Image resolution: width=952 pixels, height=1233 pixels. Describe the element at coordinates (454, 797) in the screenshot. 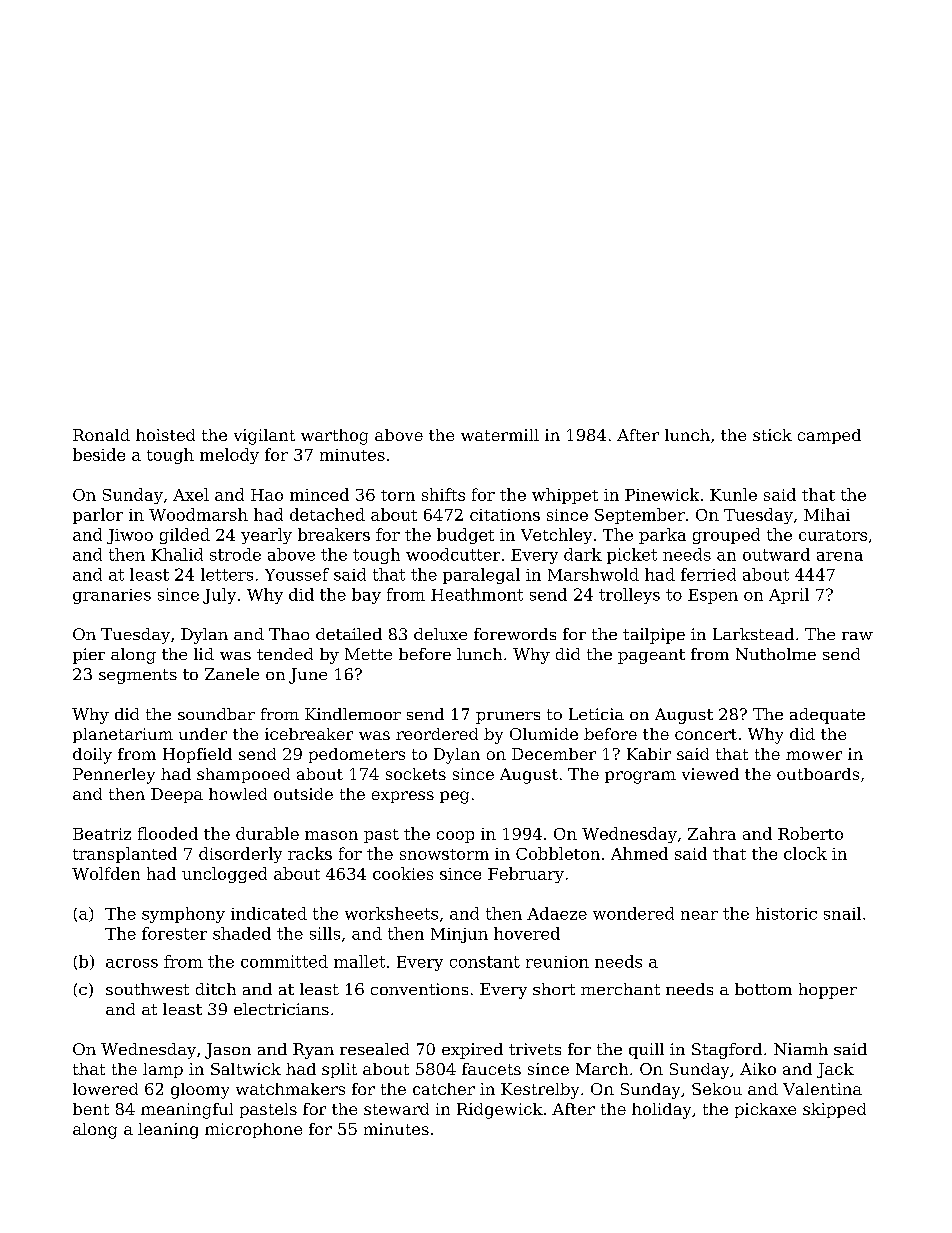

I see `peg` at that location.
